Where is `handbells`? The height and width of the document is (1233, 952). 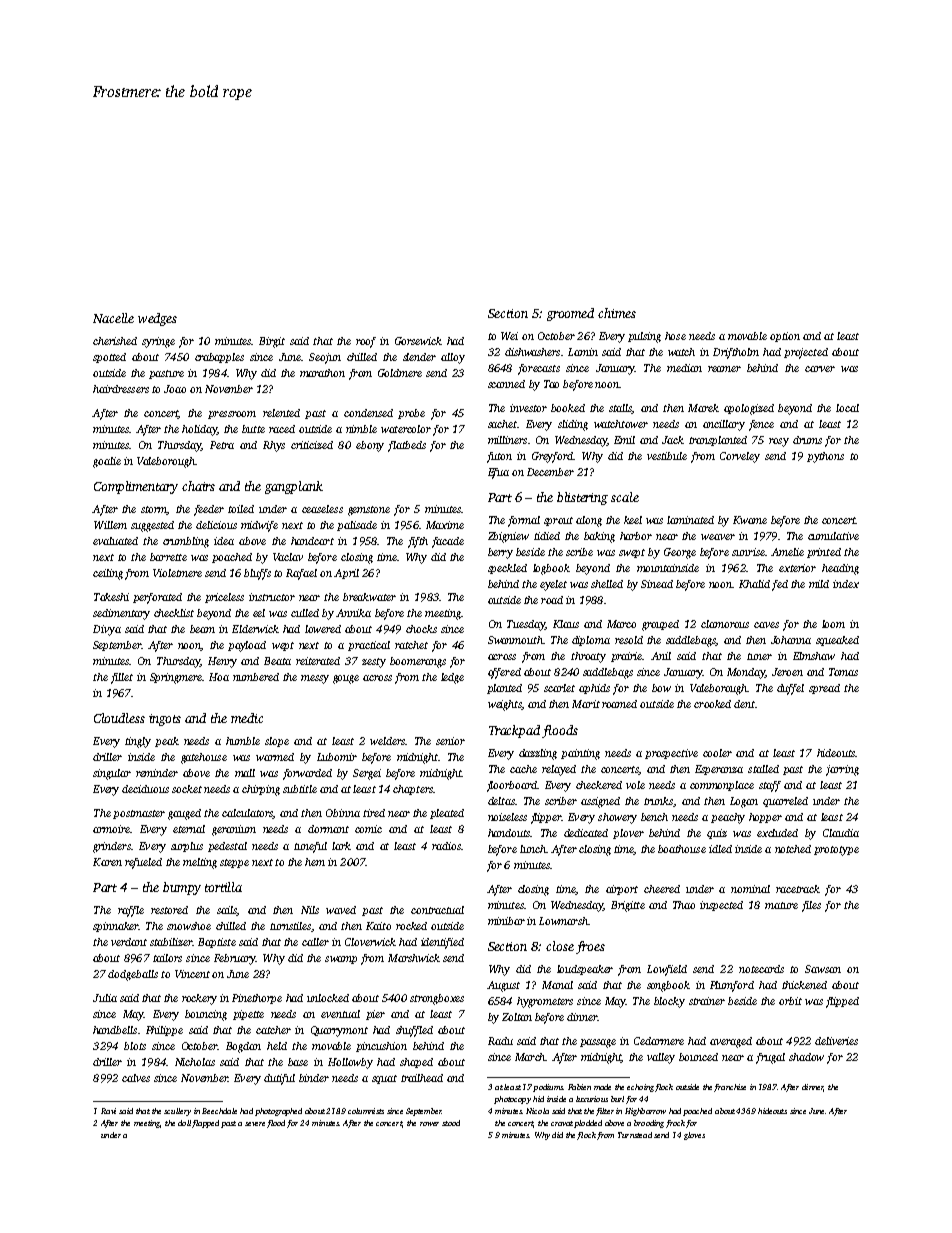
handbells is located at coordinates (115, 1030).
